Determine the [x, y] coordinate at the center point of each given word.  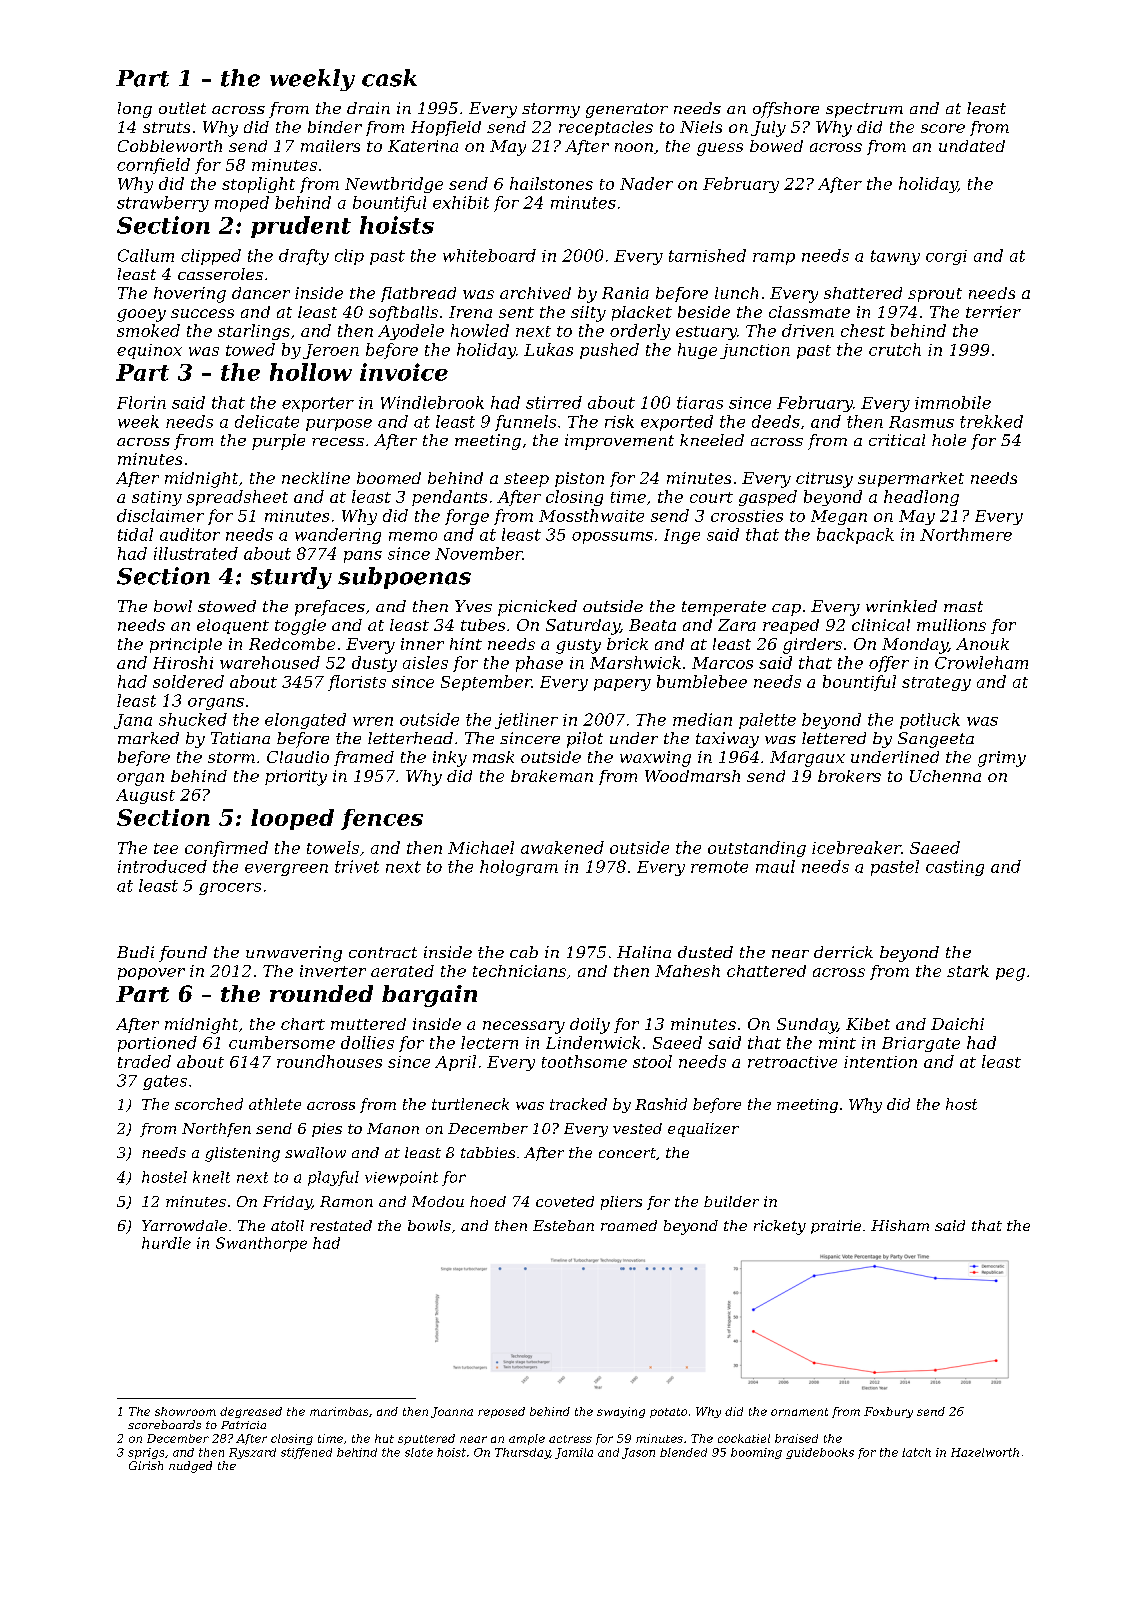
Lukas [548, 349]
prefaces [330, 608]
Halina [644, 952]
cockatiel [744, 1438]
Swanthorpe [261, 1244]
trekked [991, 421]
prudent [301, 227]
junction [755, 351]
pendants [449, 498]
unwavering [294, 954]
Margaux [807, 759]
